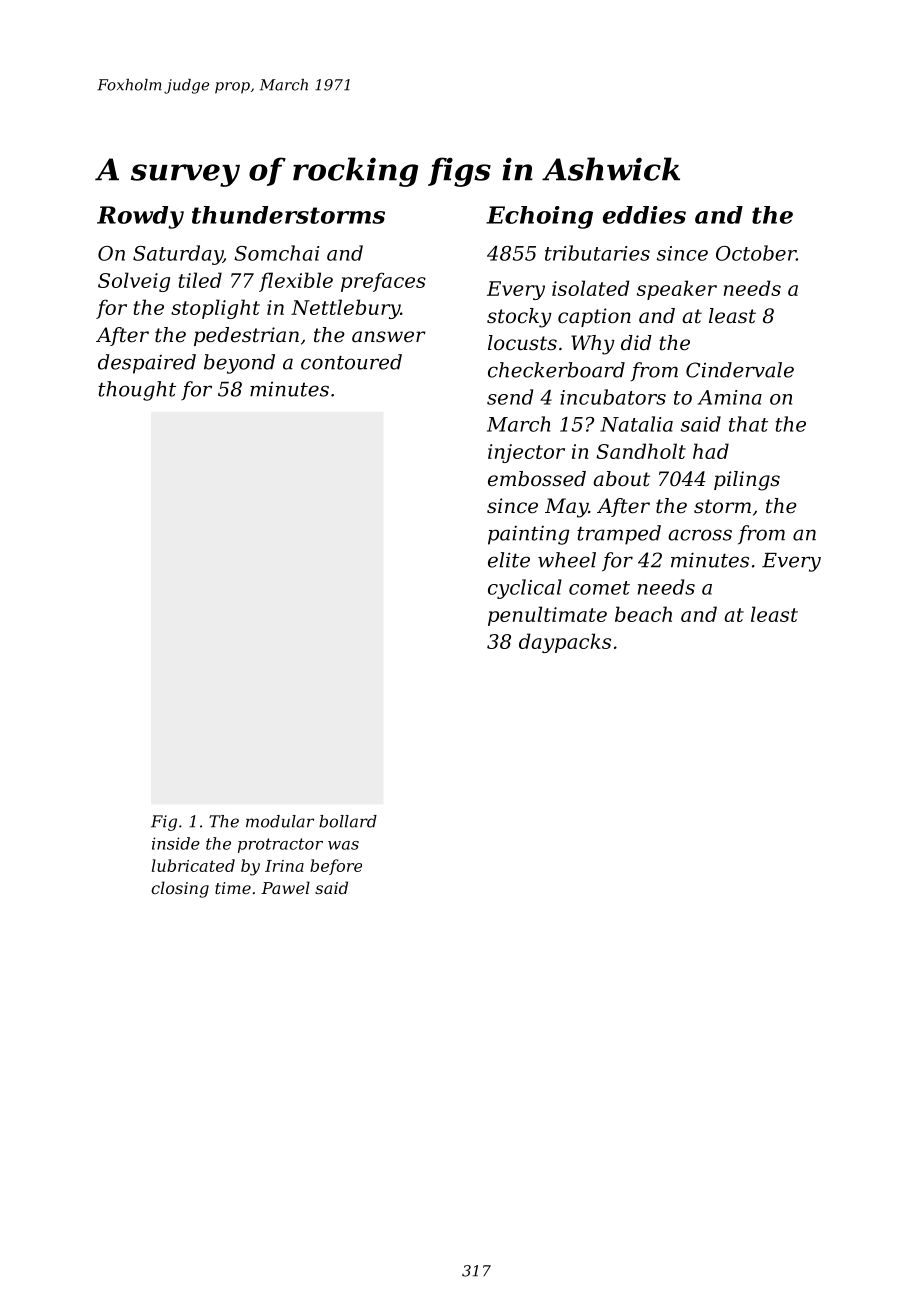 This image has width=924, height=1311. What do you see at coordinates (643, 614) in the image?
I see `beach` at bounding box center [643, 614].
